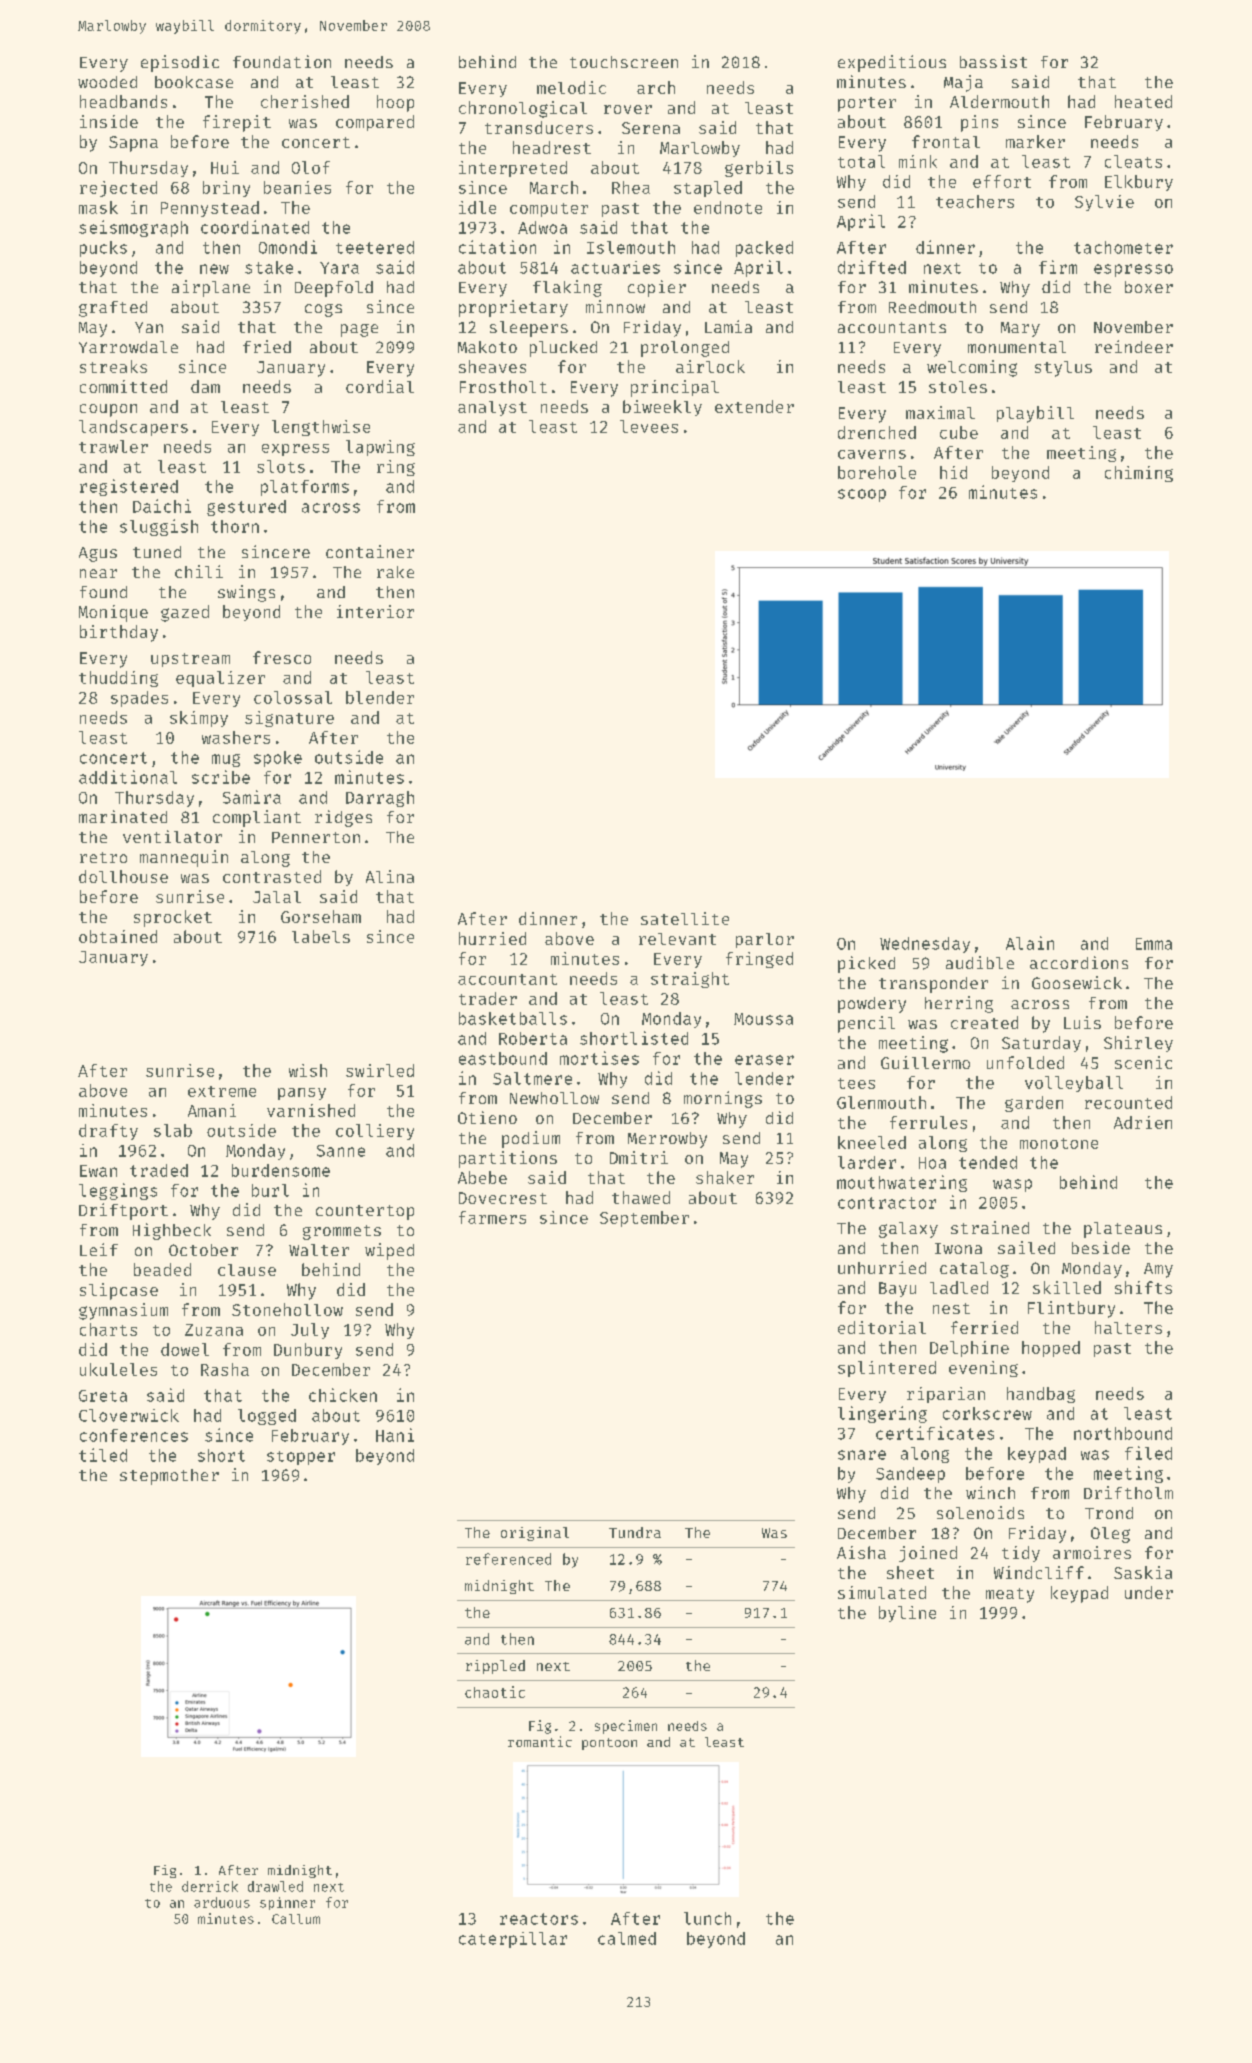  Describe the element at coordinates (508, 1159) in the page. I see `partitions` at that location.
